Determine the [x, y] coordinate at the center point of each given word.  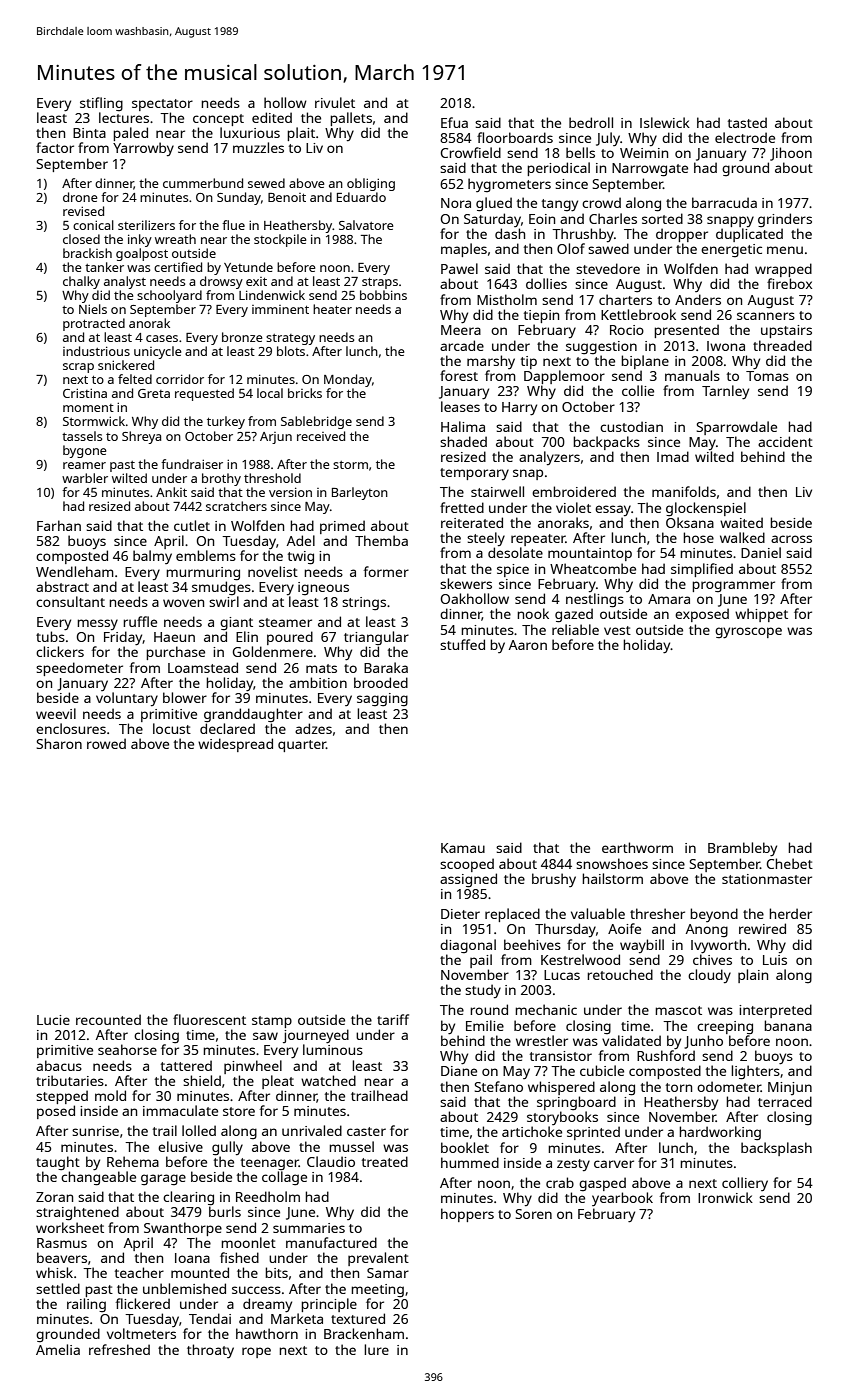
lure [376, 1349]
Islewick [665, 122]
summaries [309, 1228]
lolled [199, 1130]
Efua [454, 122]
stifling [101, 104]
